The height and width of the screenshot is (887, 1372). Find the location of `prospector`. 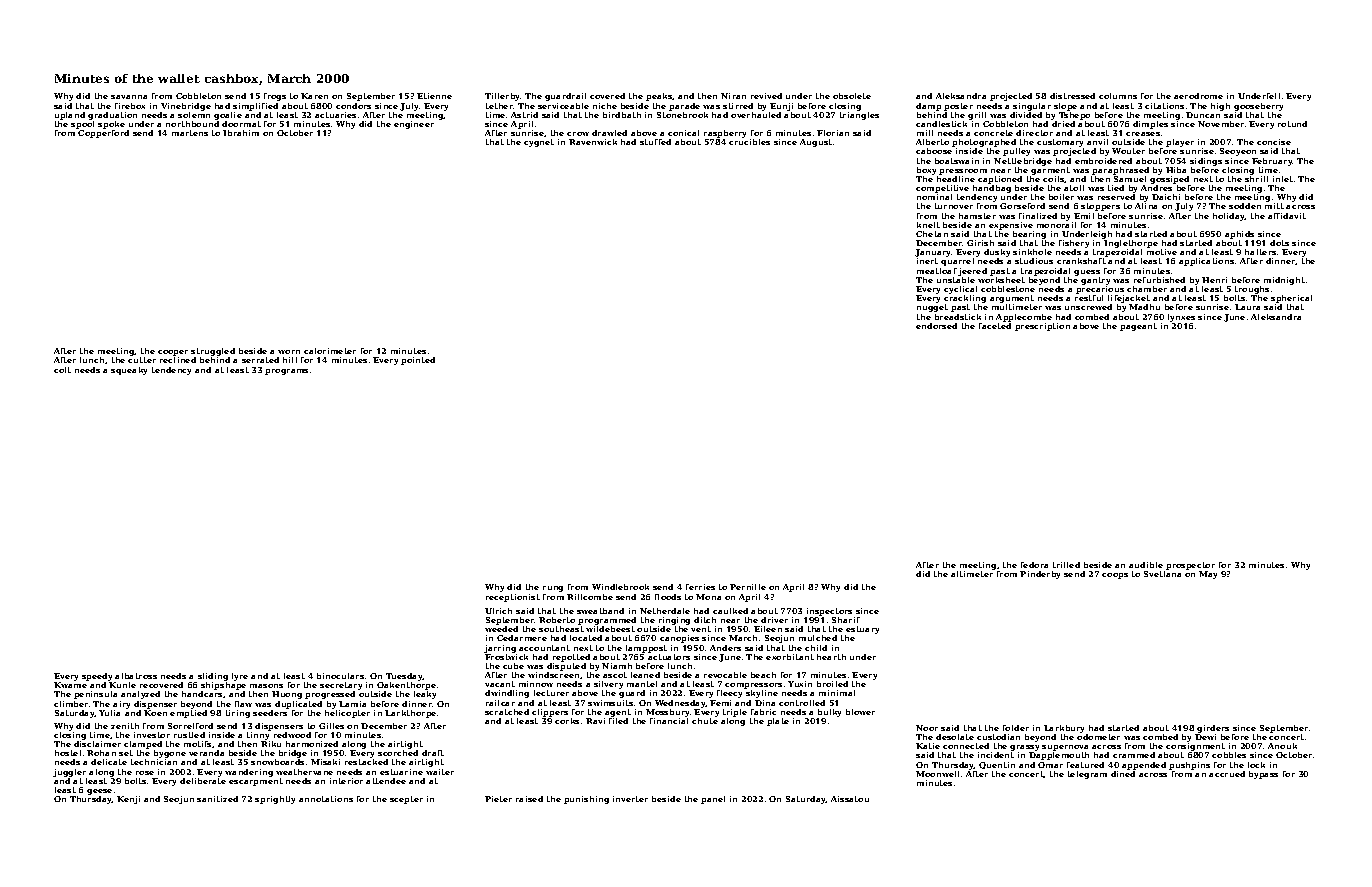

prospector is located at coordinates (1190, 566).
